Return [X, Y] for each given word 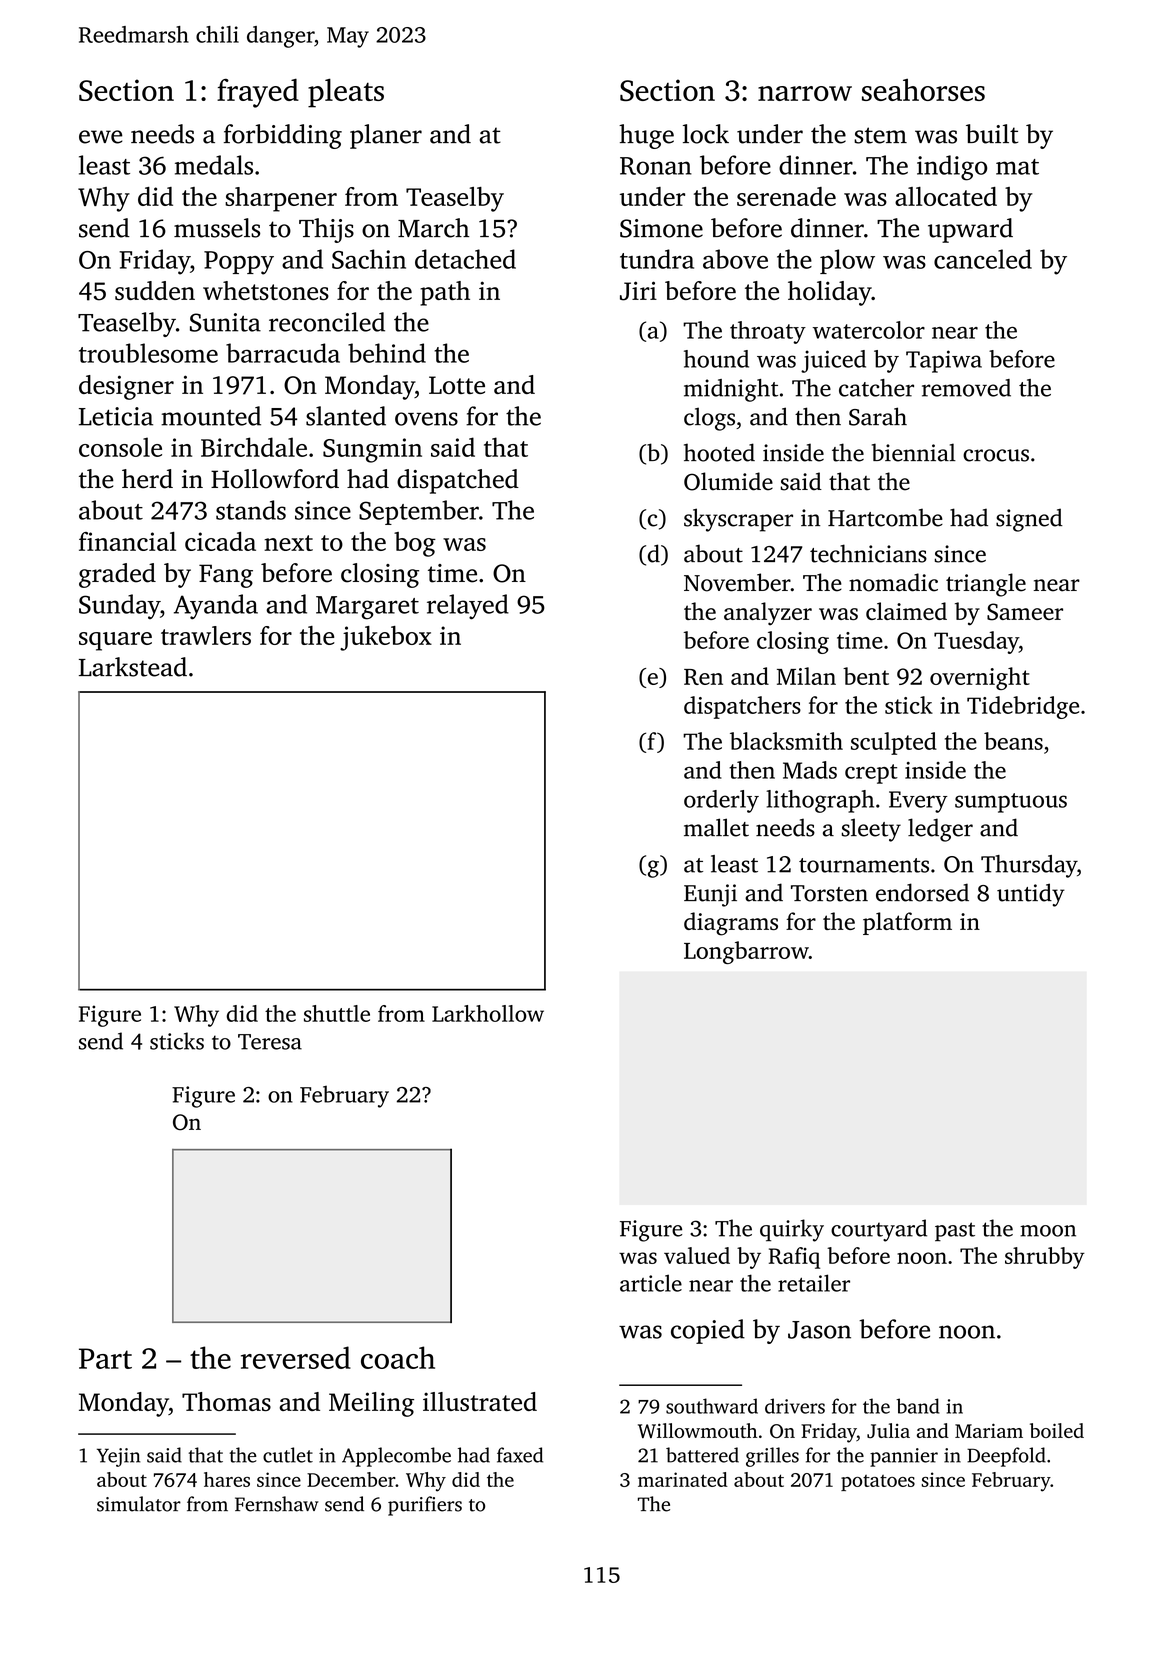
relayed [468, 607]
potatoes [878, 1483]
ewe [101, 137]
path [445, 293]
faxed [520, 1455]
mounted [211, 416]
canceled [983, 259]
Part [105, 1358]
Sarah [878, 416]
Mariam [989, 1430]
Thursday [1029, 866]
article [651, 1283]
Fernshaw [277, 1504]
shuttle [337, 1013]
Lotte [457, 385]
